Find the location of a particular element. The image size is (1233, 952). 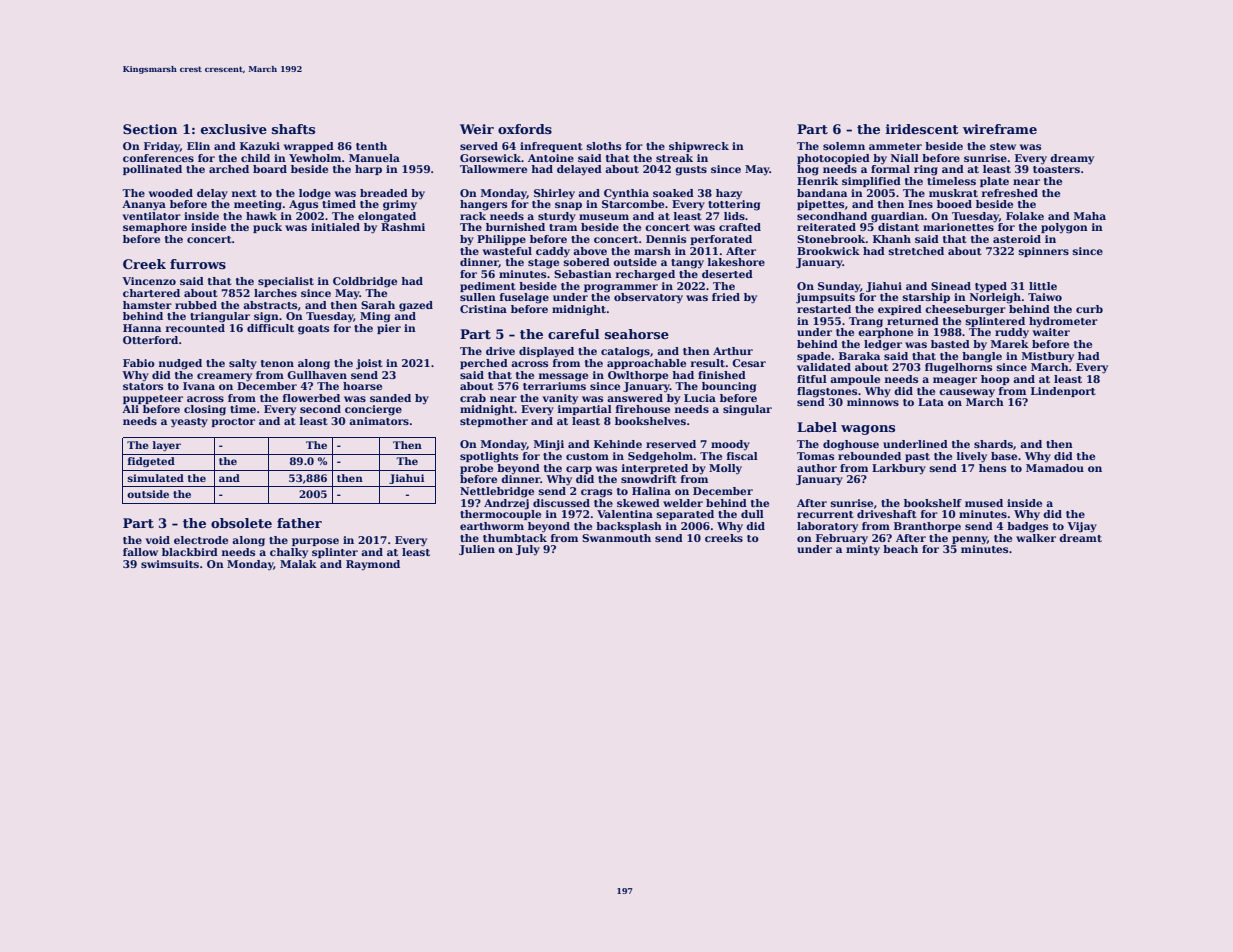

Coldbridge is located at coordinates (365, 282).
